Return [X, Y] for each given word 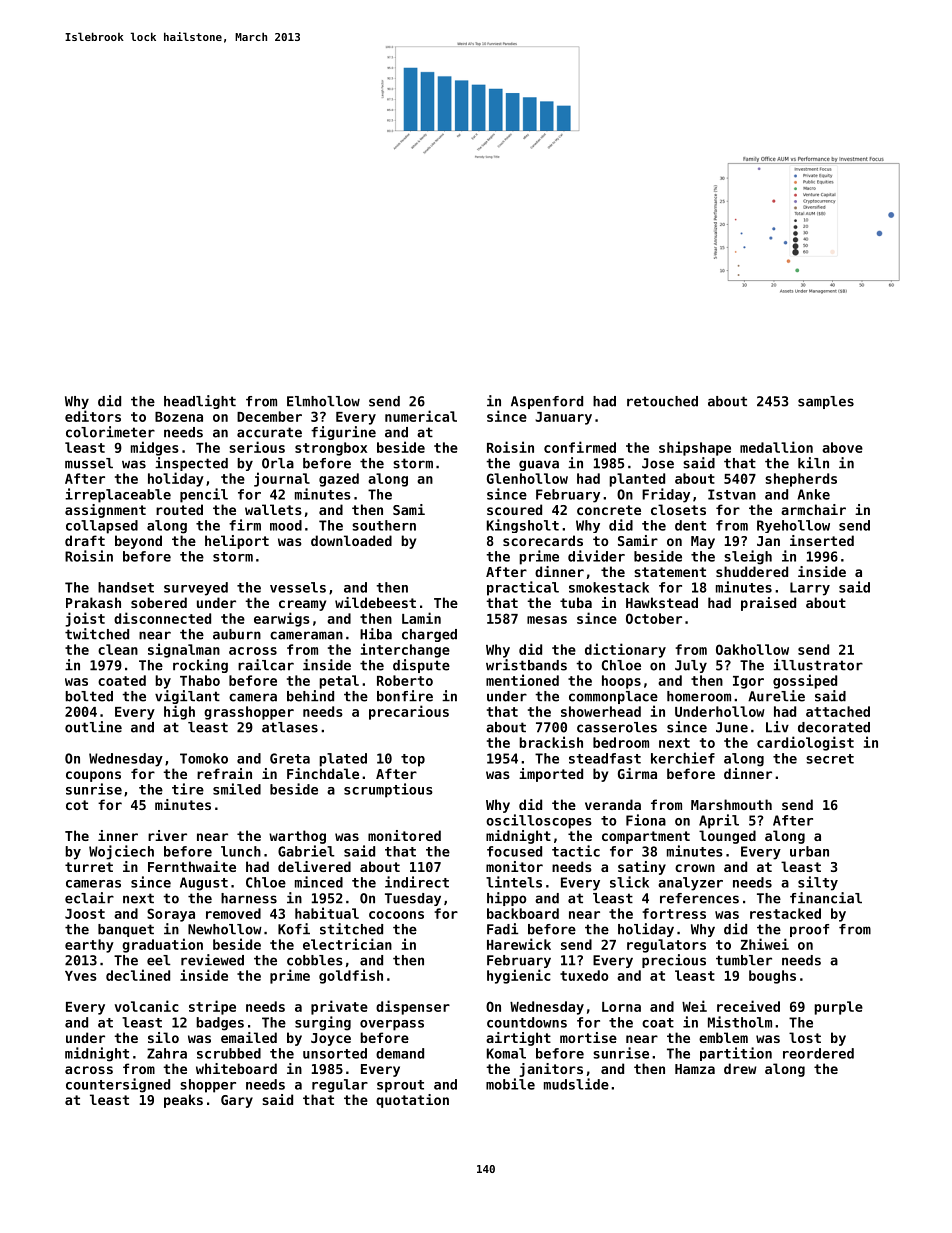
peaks [183, 1101]
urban [809, 851]
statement [670, 572]
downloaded [351, 540]
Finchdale [323, 773]
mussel [89, 463]
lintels [514, 882]
